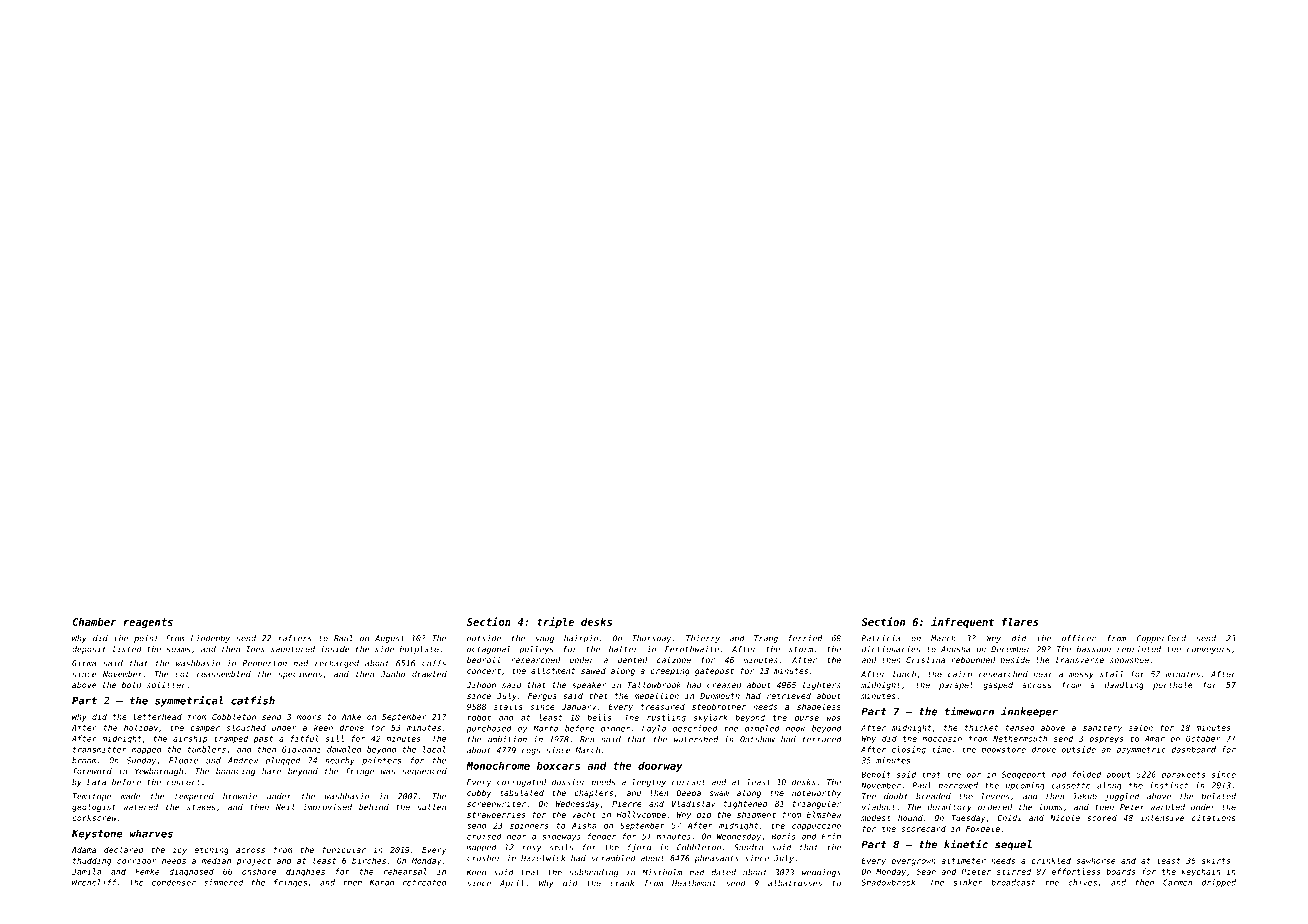  Describe the element at coordinates (1020, 622) in the screenshot. I see `flares` at that location.
